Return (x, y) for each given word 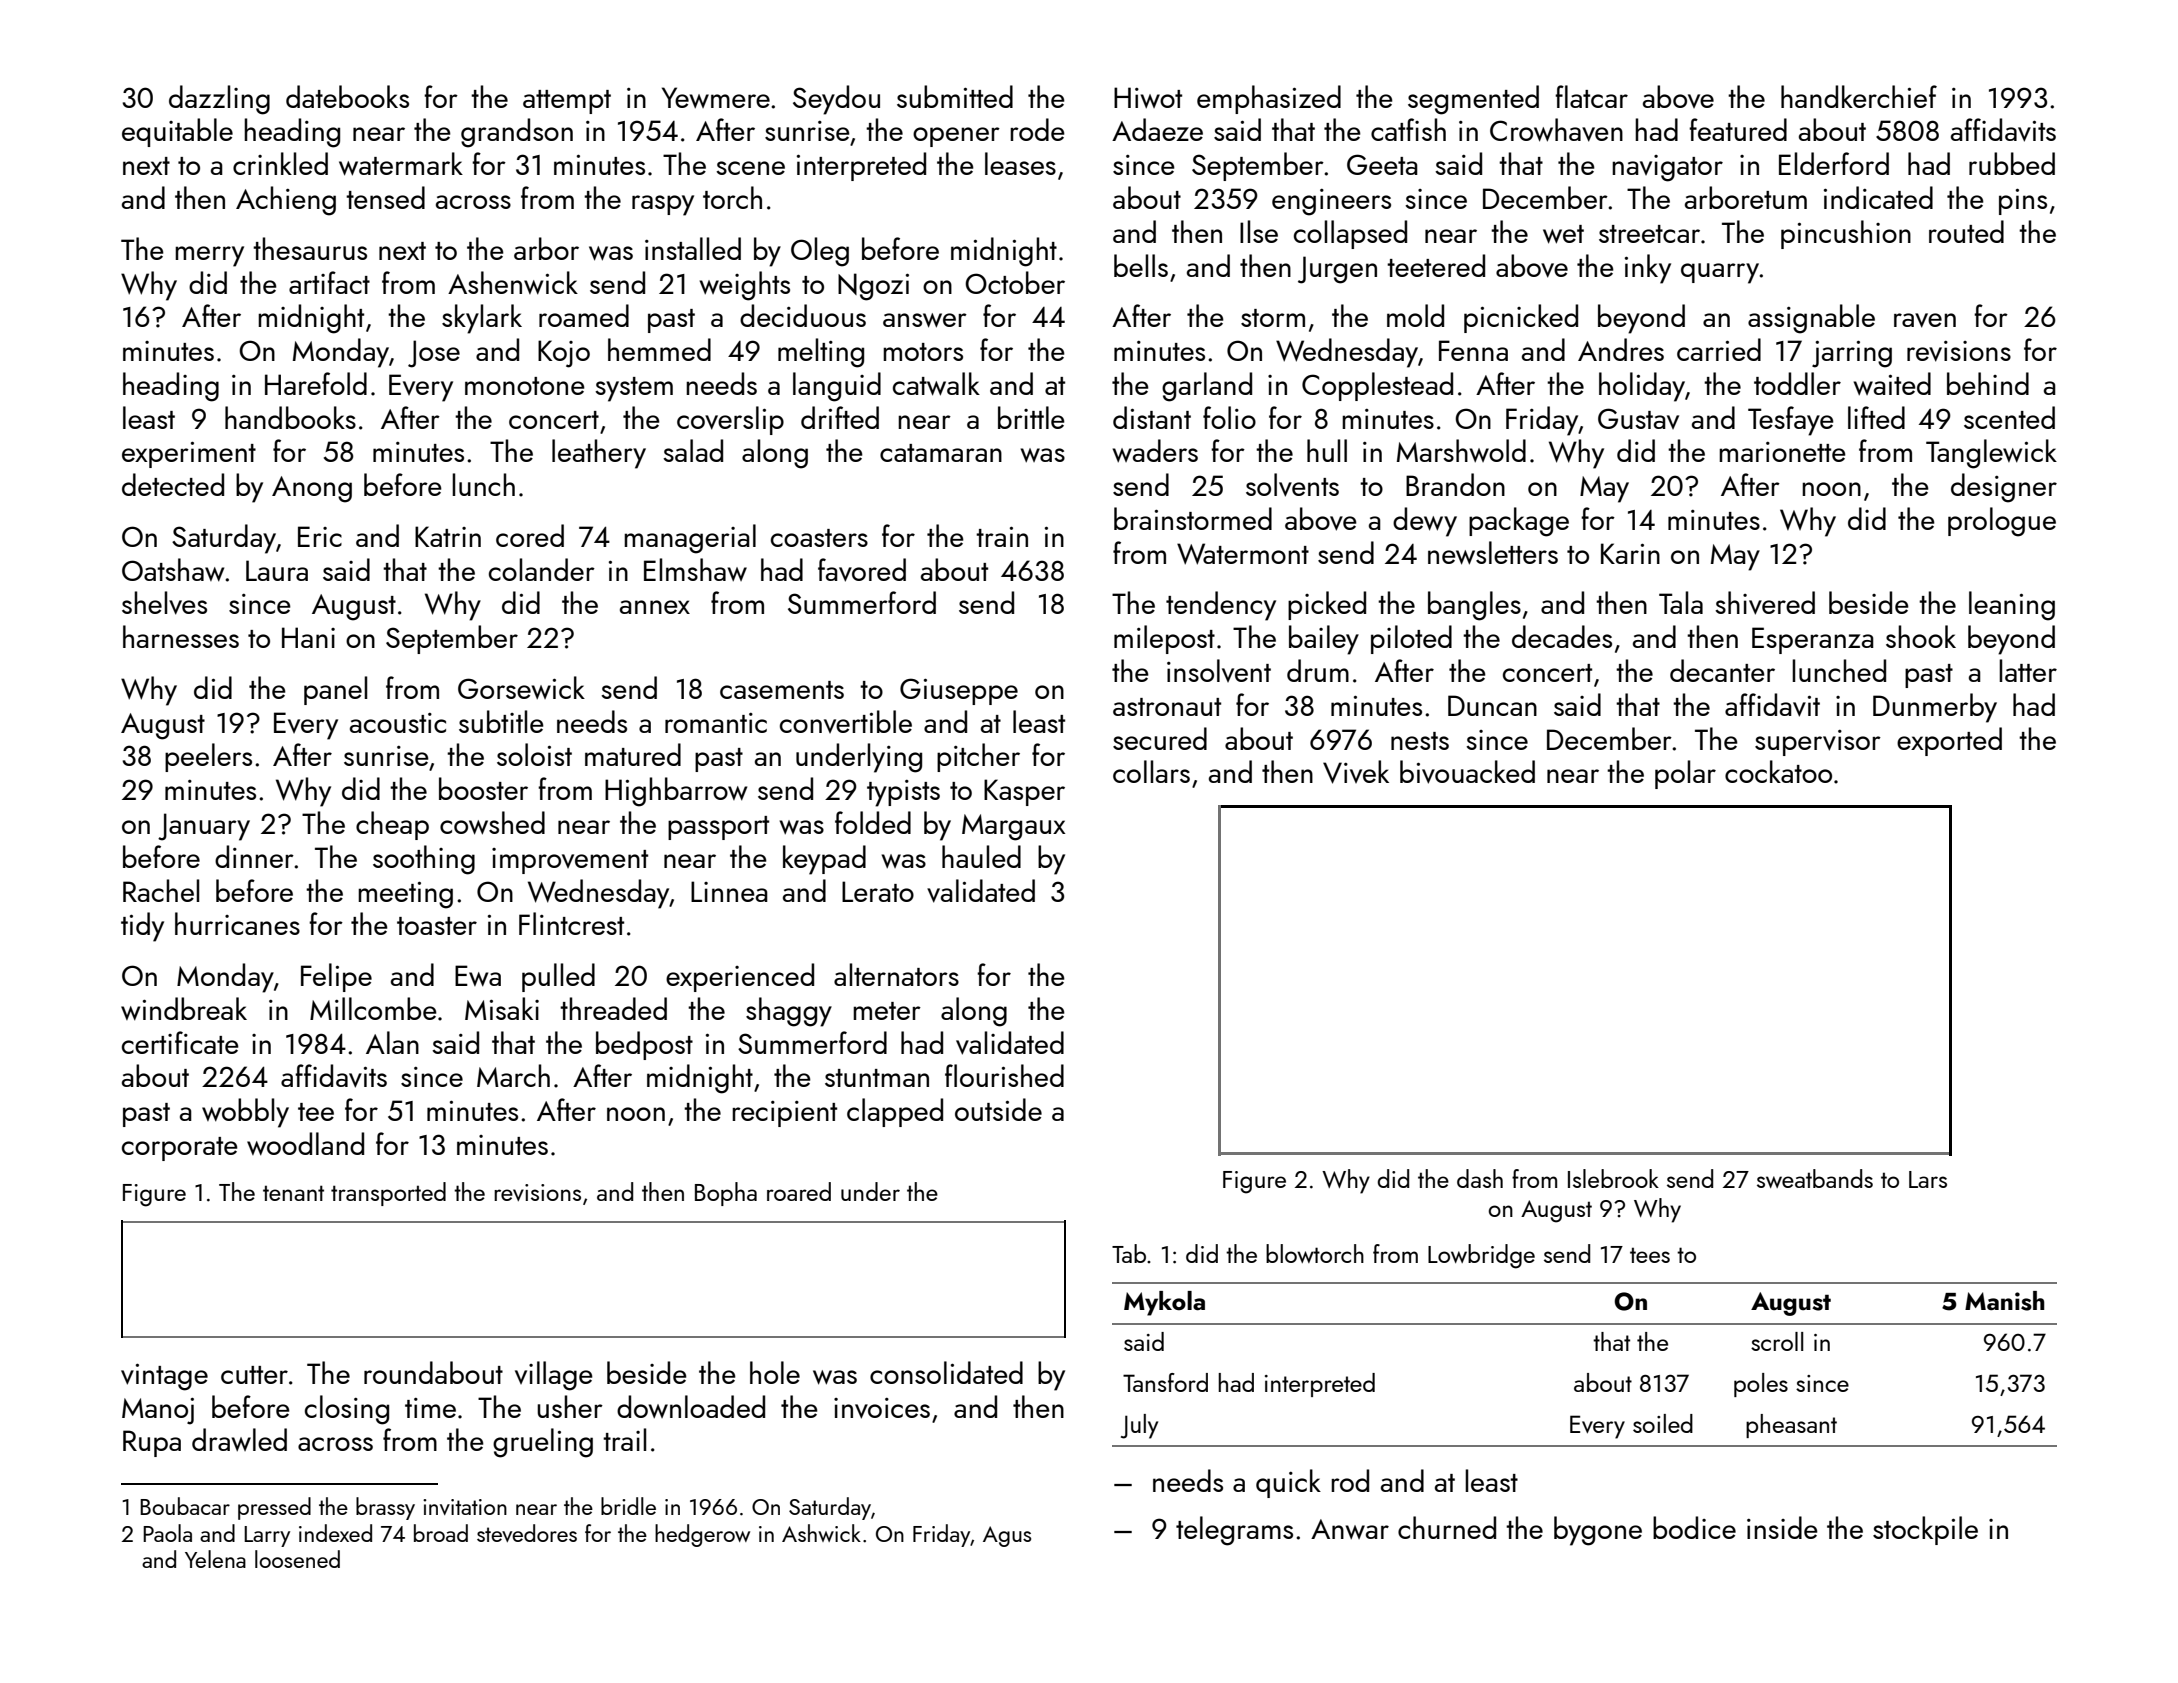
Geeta (1382, 164)
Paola (167, 1533)
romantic (716, 723)
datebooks (347, 96)
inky (1648, 269)
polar (1685, 774)
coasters (819, 538)
